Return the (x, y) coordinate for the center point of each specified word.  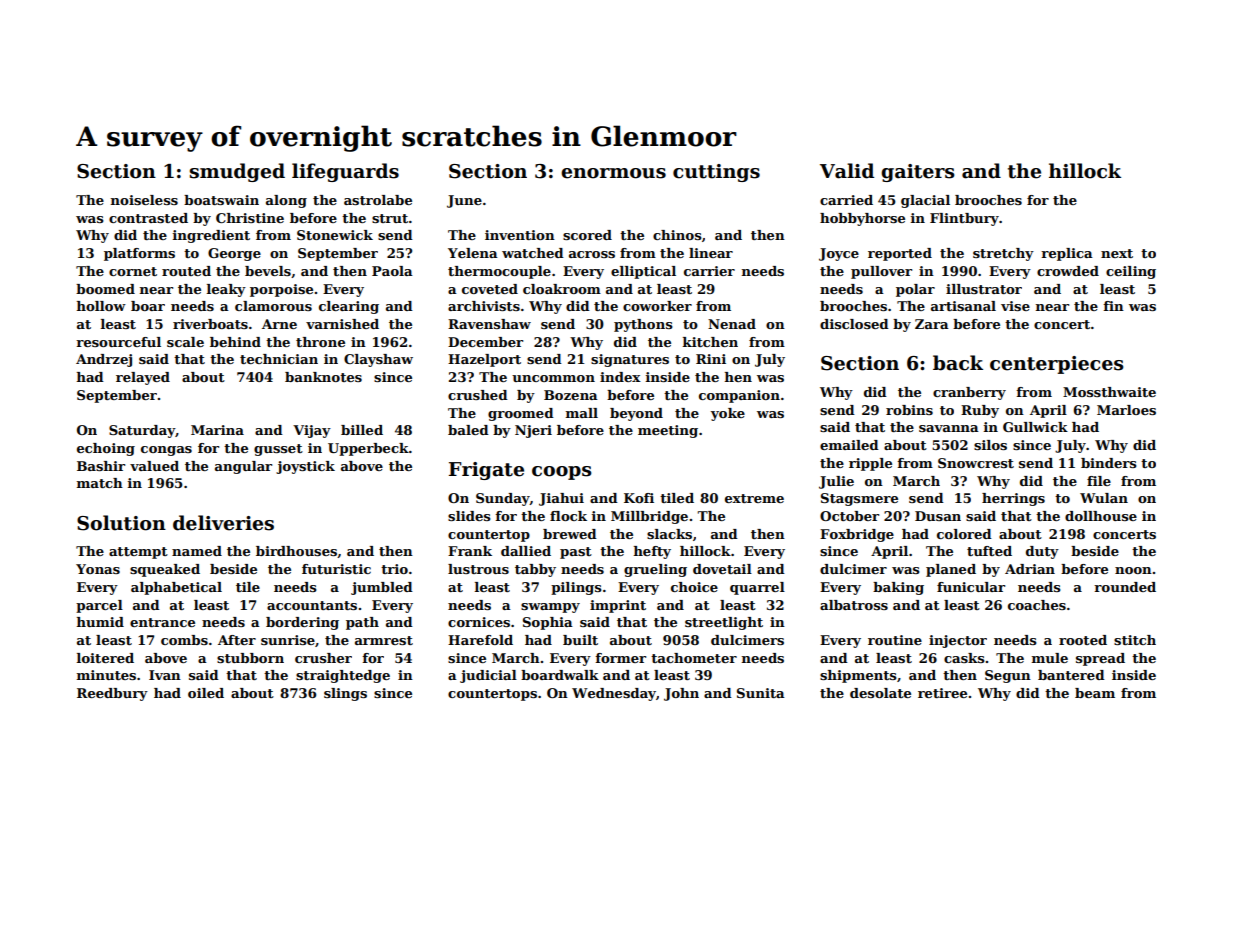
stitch (1135, 640)
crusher (323, 658)
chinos (677, 235)
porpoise (281, 290)
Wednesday (614, 694)
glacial (925, 201)
